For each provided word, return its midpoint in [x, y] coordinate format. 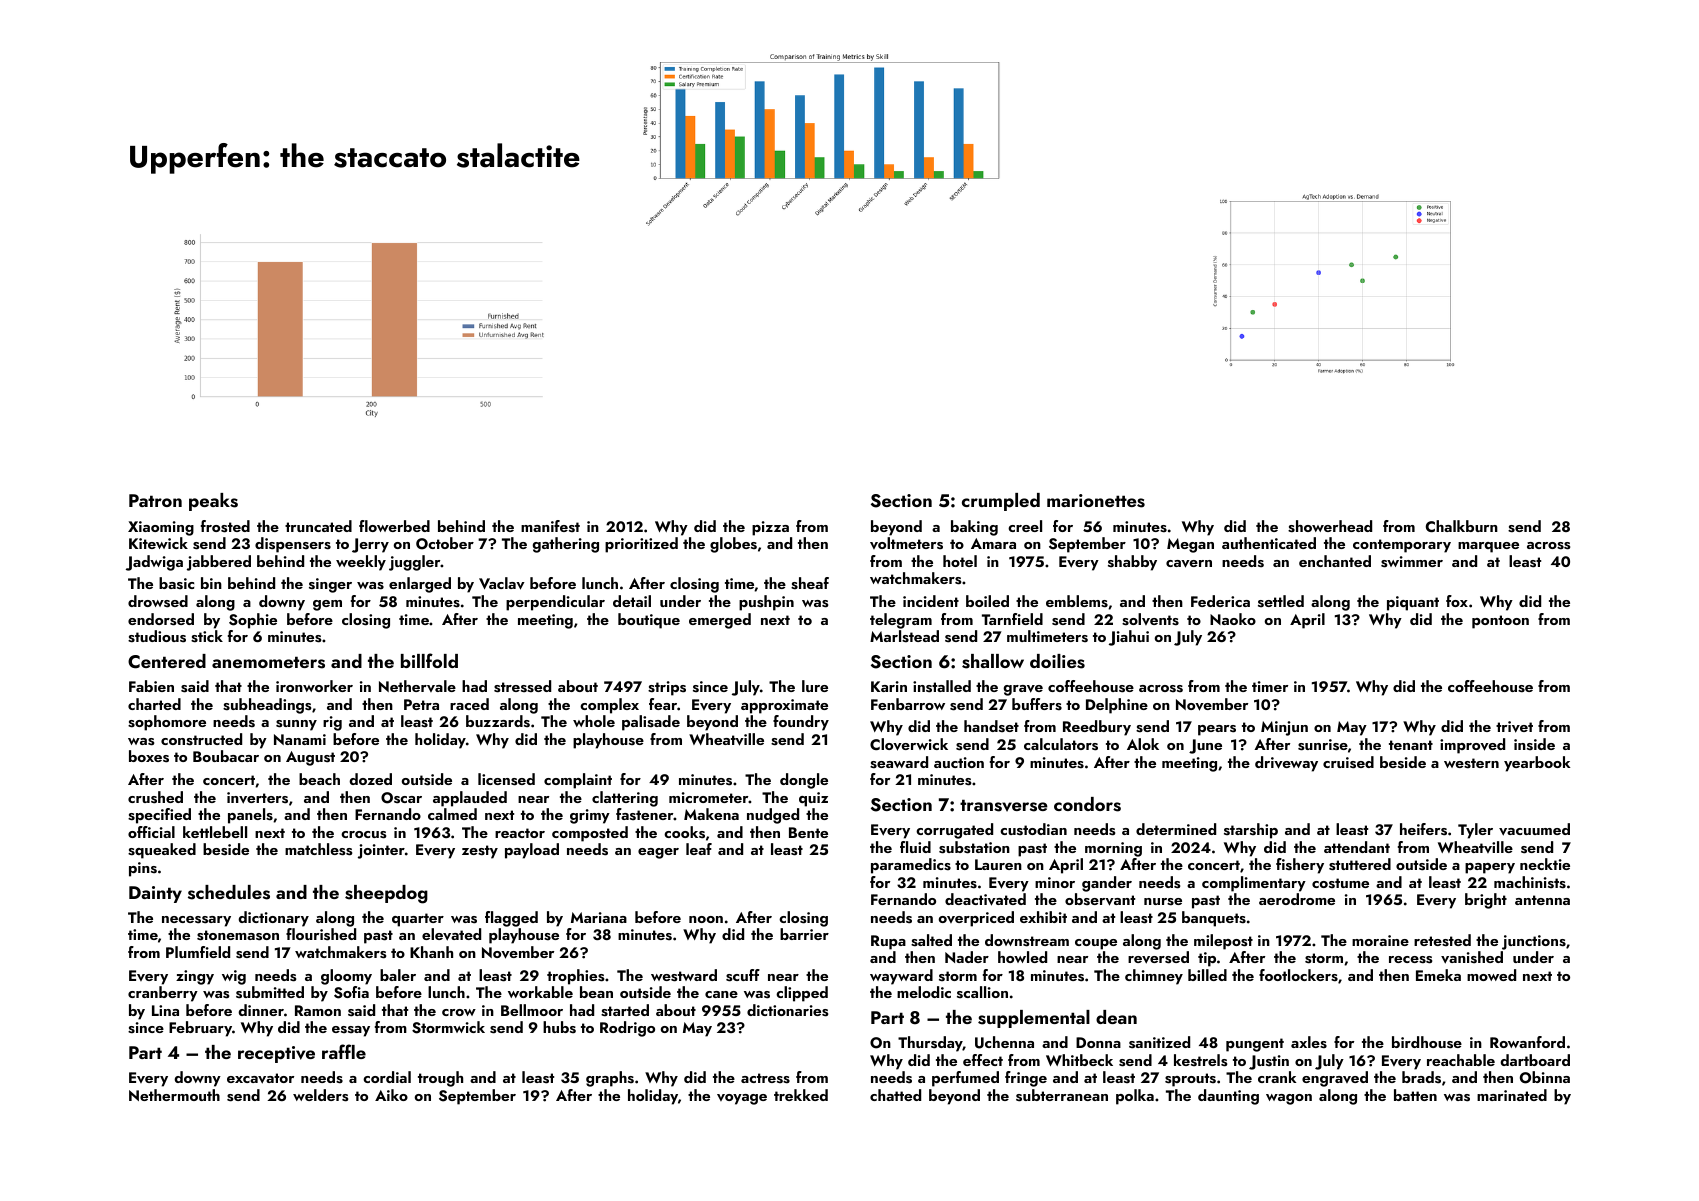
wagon [1289, 1099]
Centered [167, 661]
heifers [1423, 829]
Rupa [888, 942]
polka [1135, 1097]
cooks [684, 832]
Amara [993, 543]
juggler [415, 563]
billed [1207, 975]
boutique [649, 621]
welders [320, 1095]
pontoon [1500, 622]
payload [532, 851]
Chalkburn [1462, 526]
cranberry [163, 994]
